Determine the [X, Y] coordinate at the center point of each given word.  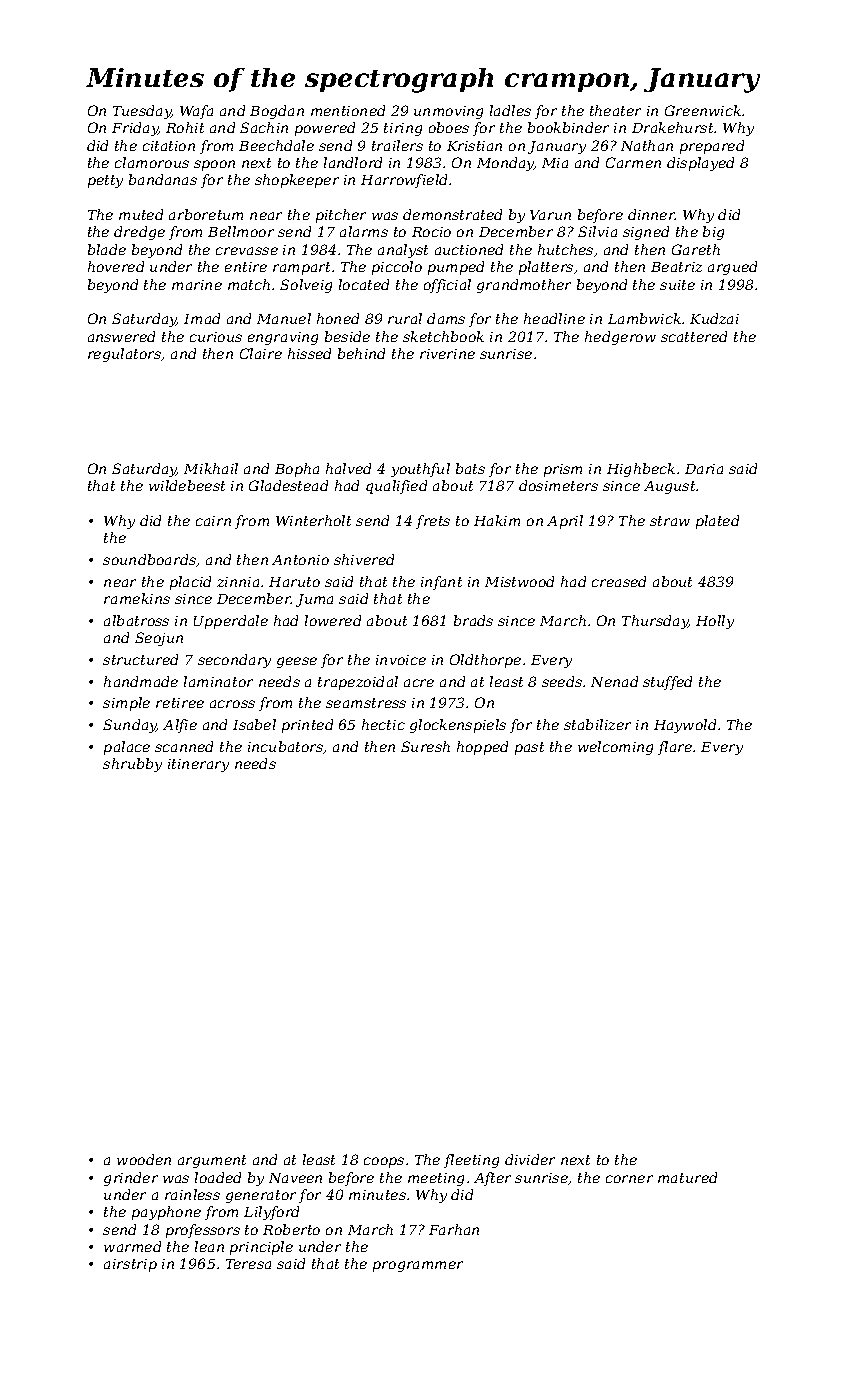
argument [212, 1161]
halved [348, 468]
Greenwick [703, 110]
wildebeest [187, 485]
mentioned [348, 110]
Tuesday [142, 112]
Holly [715, 622]
